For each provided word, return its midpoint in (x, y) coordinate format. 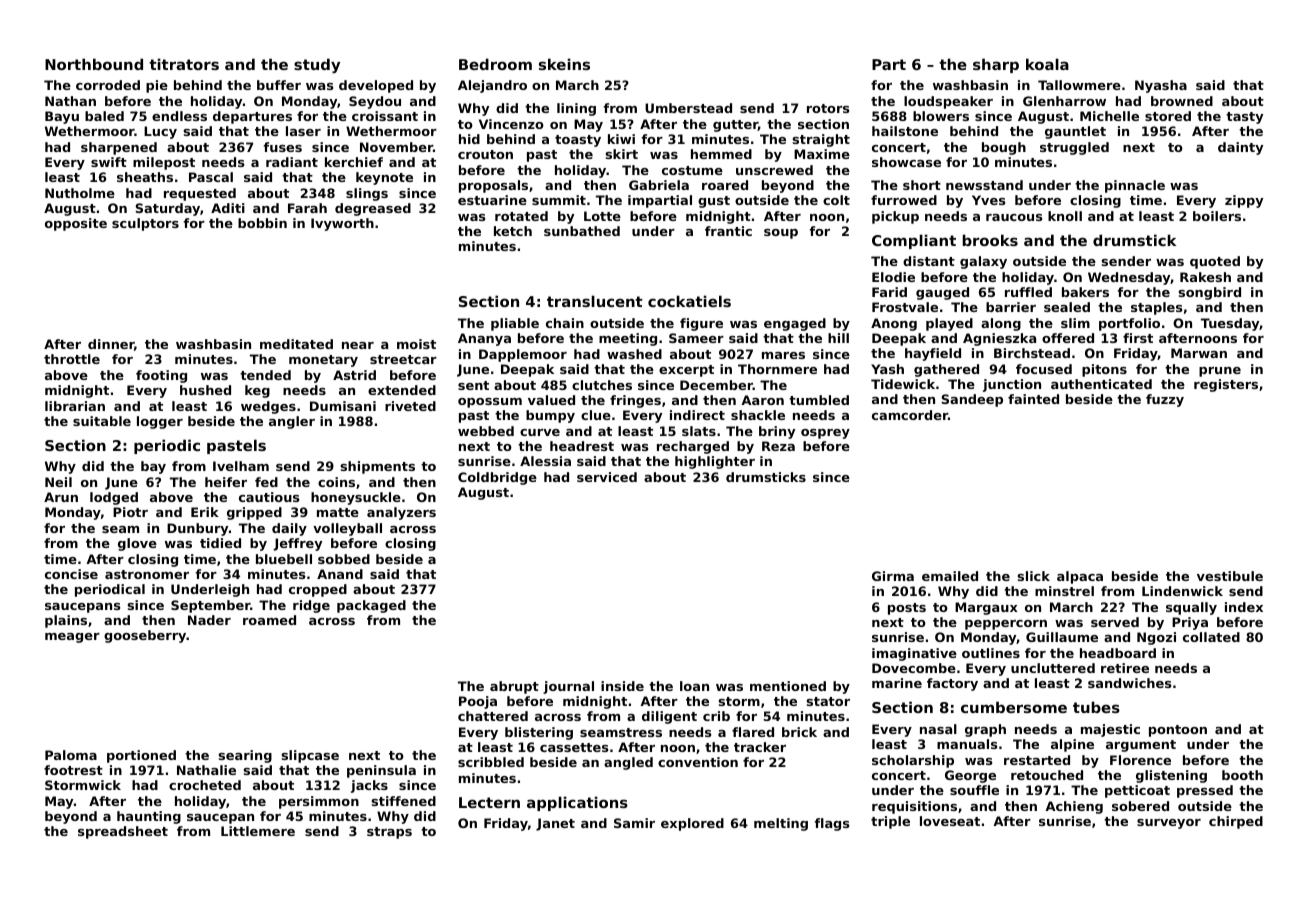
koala (1047, 64)
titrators (184, 64)
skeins (564, 64)
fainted (1033, 399)
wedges (268, 407)
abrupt (514, 687)
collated (1211, 637)
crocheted (205, 785)
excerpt (686, 371)
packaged (371, 606)
